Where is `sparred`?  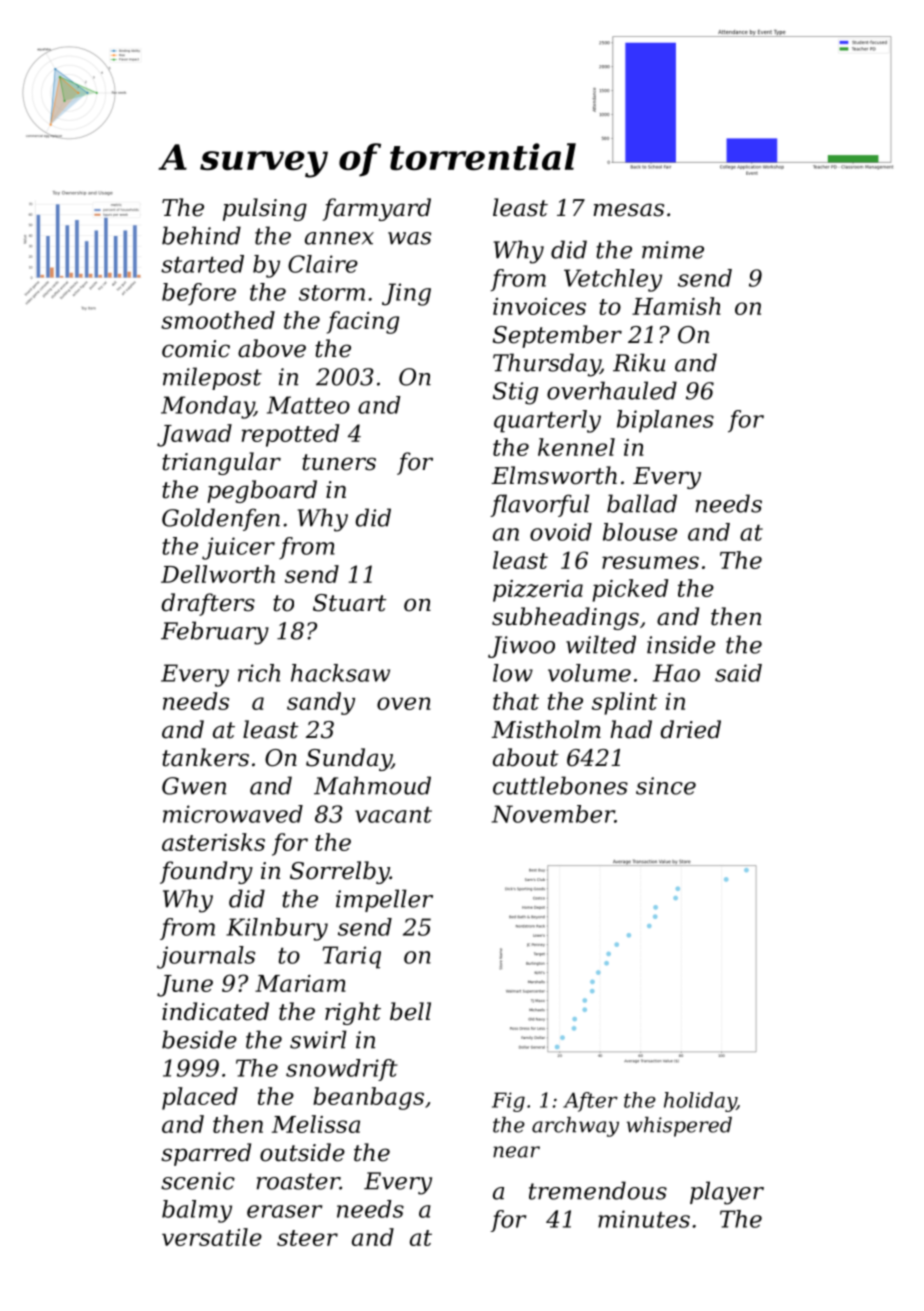 sparred is located at coordinates (206, 1154).
